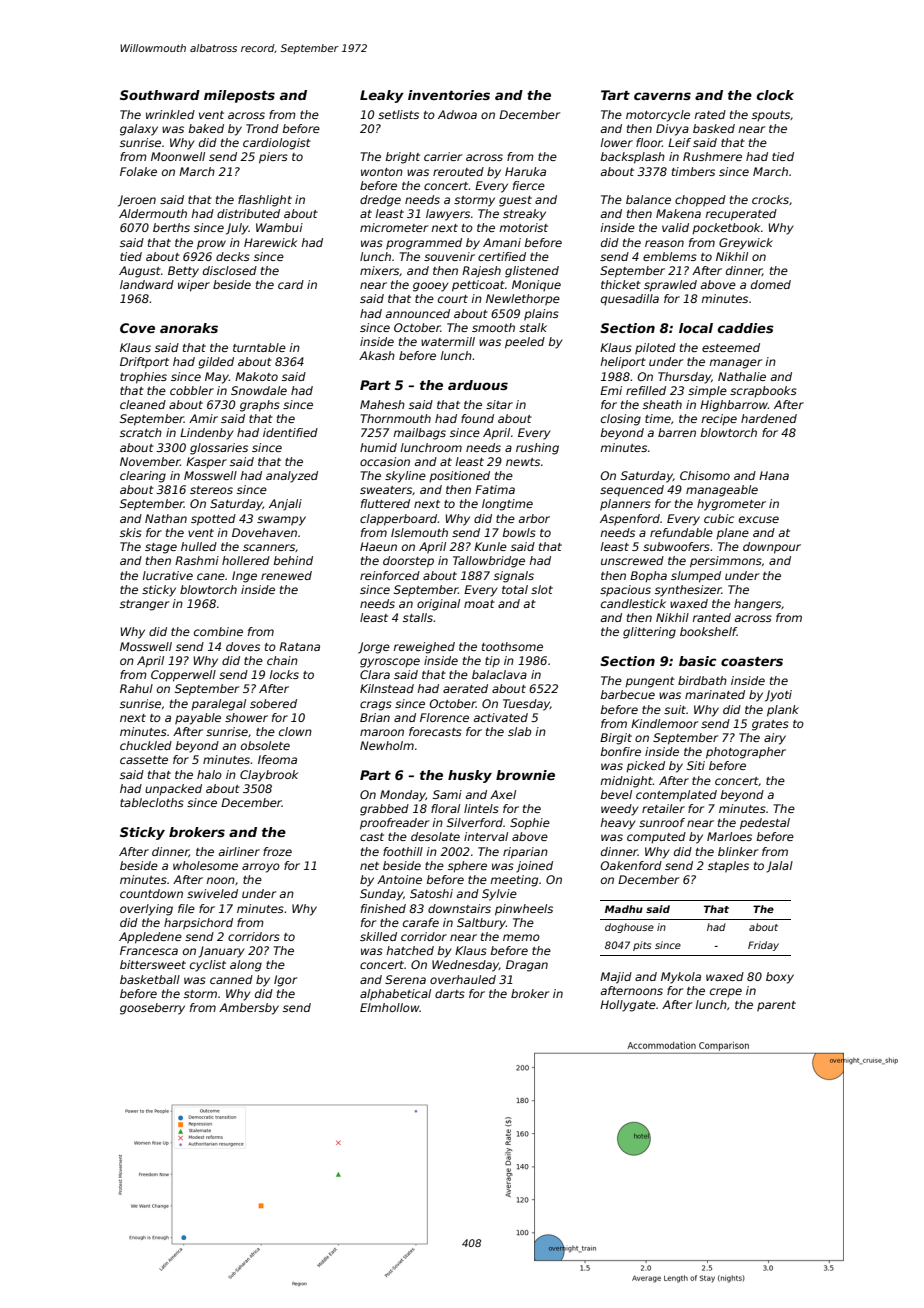 Image resolution: width=924 pixels, height=1308 pixels. Describe the element at coordinates (160, 95) in the screenshot. I see `Southward` at that location.
